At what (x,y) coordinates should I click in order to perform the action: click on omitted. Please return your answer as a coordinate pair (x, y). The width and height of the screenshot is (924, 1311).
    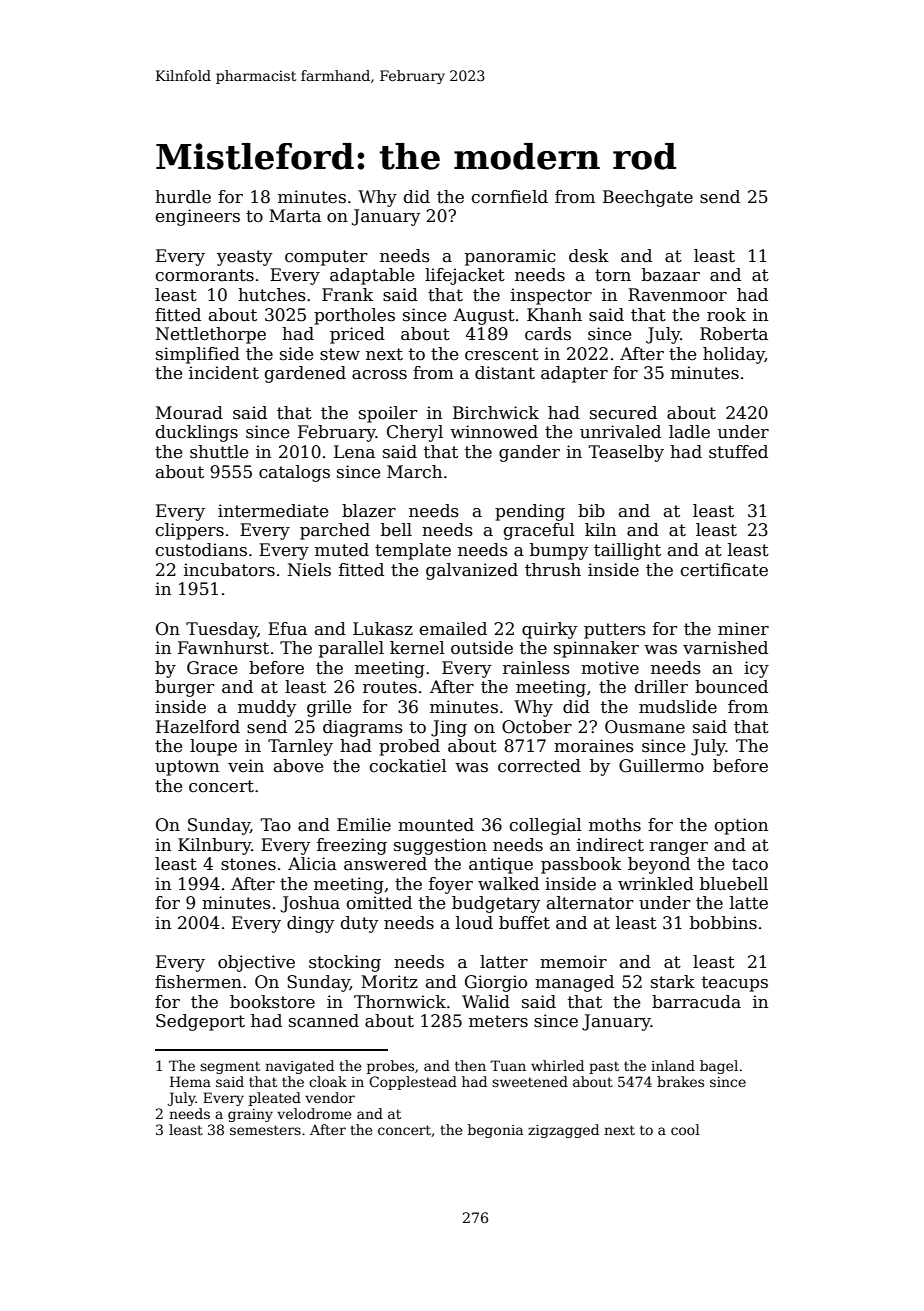
    Looking at the image, I should click on (379, 903).
